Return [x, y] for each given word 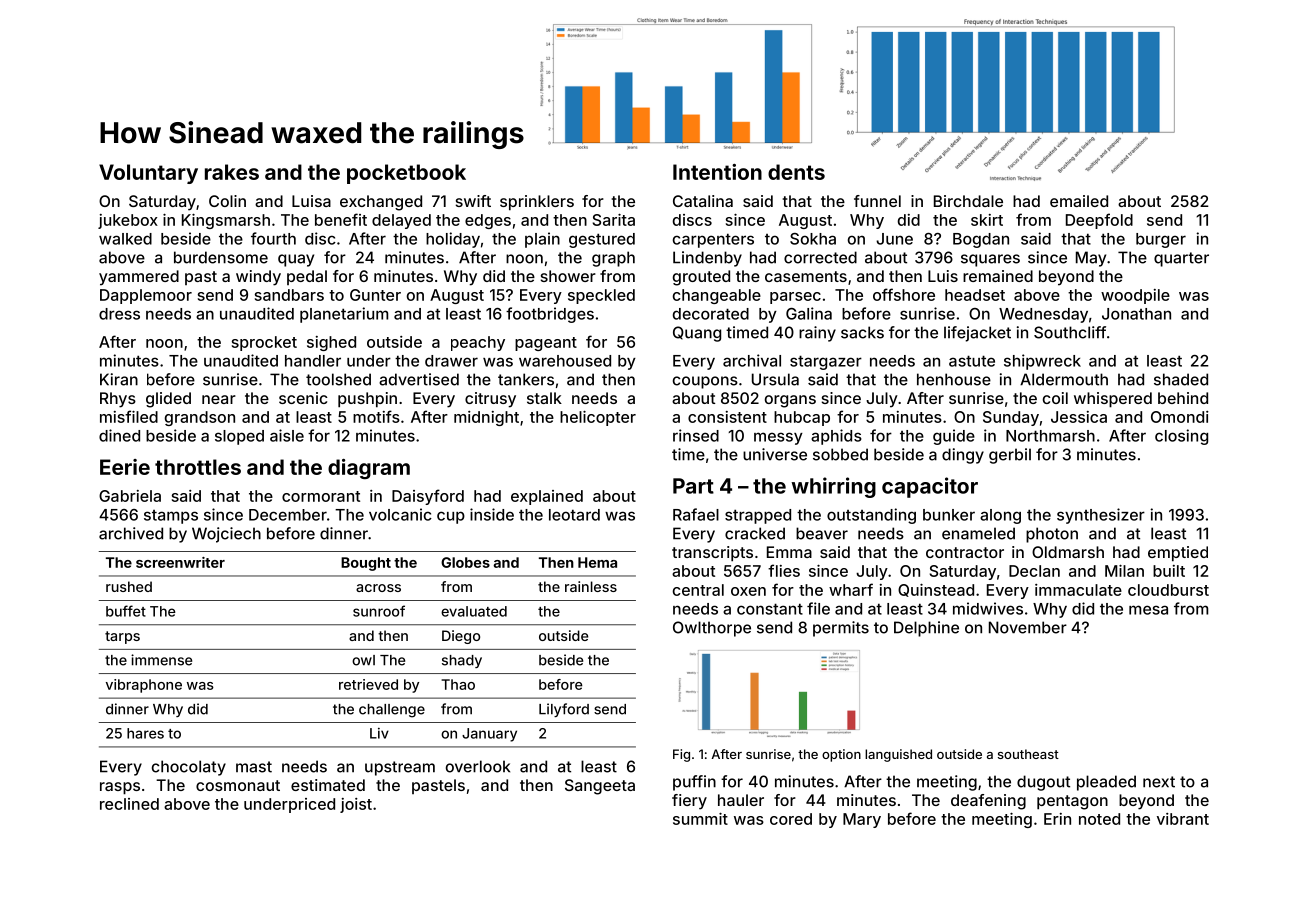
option [841, 755]
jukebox [128, 221]
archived [131, 533]
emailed [1079, 201]
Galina [809, 313]
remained [998, 276]
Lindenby [707, 259]
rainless [591, 586]
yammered [139, 278]
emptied [1178, 554]
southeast [1028, 754]
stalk [544, 398]
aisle [287, 435]
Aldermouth [1064, 379]
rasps [120, 788]
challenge [392, 711]
